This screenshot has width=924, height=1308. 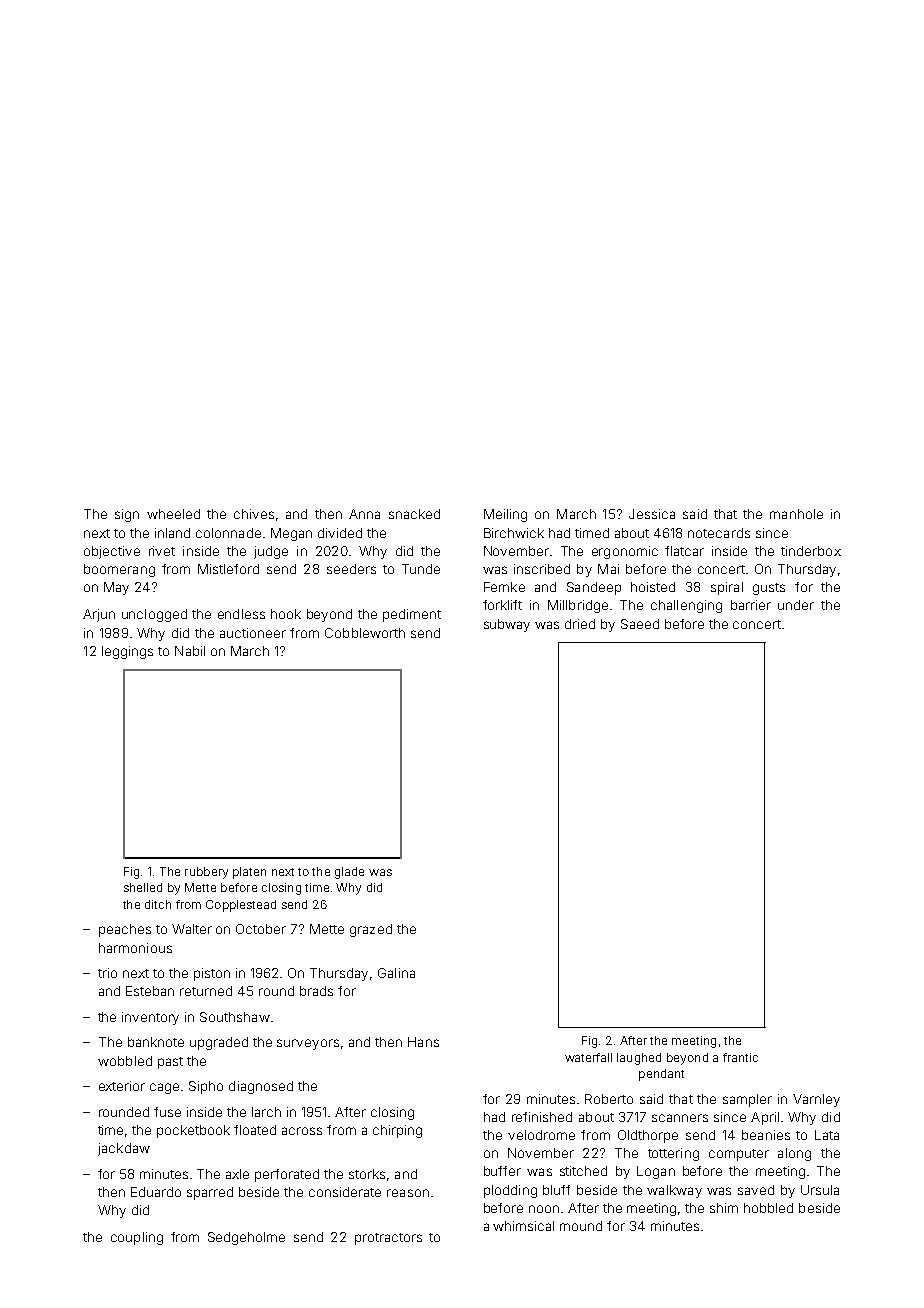 I want to click on frantic, so click(x=740, y=1057).
